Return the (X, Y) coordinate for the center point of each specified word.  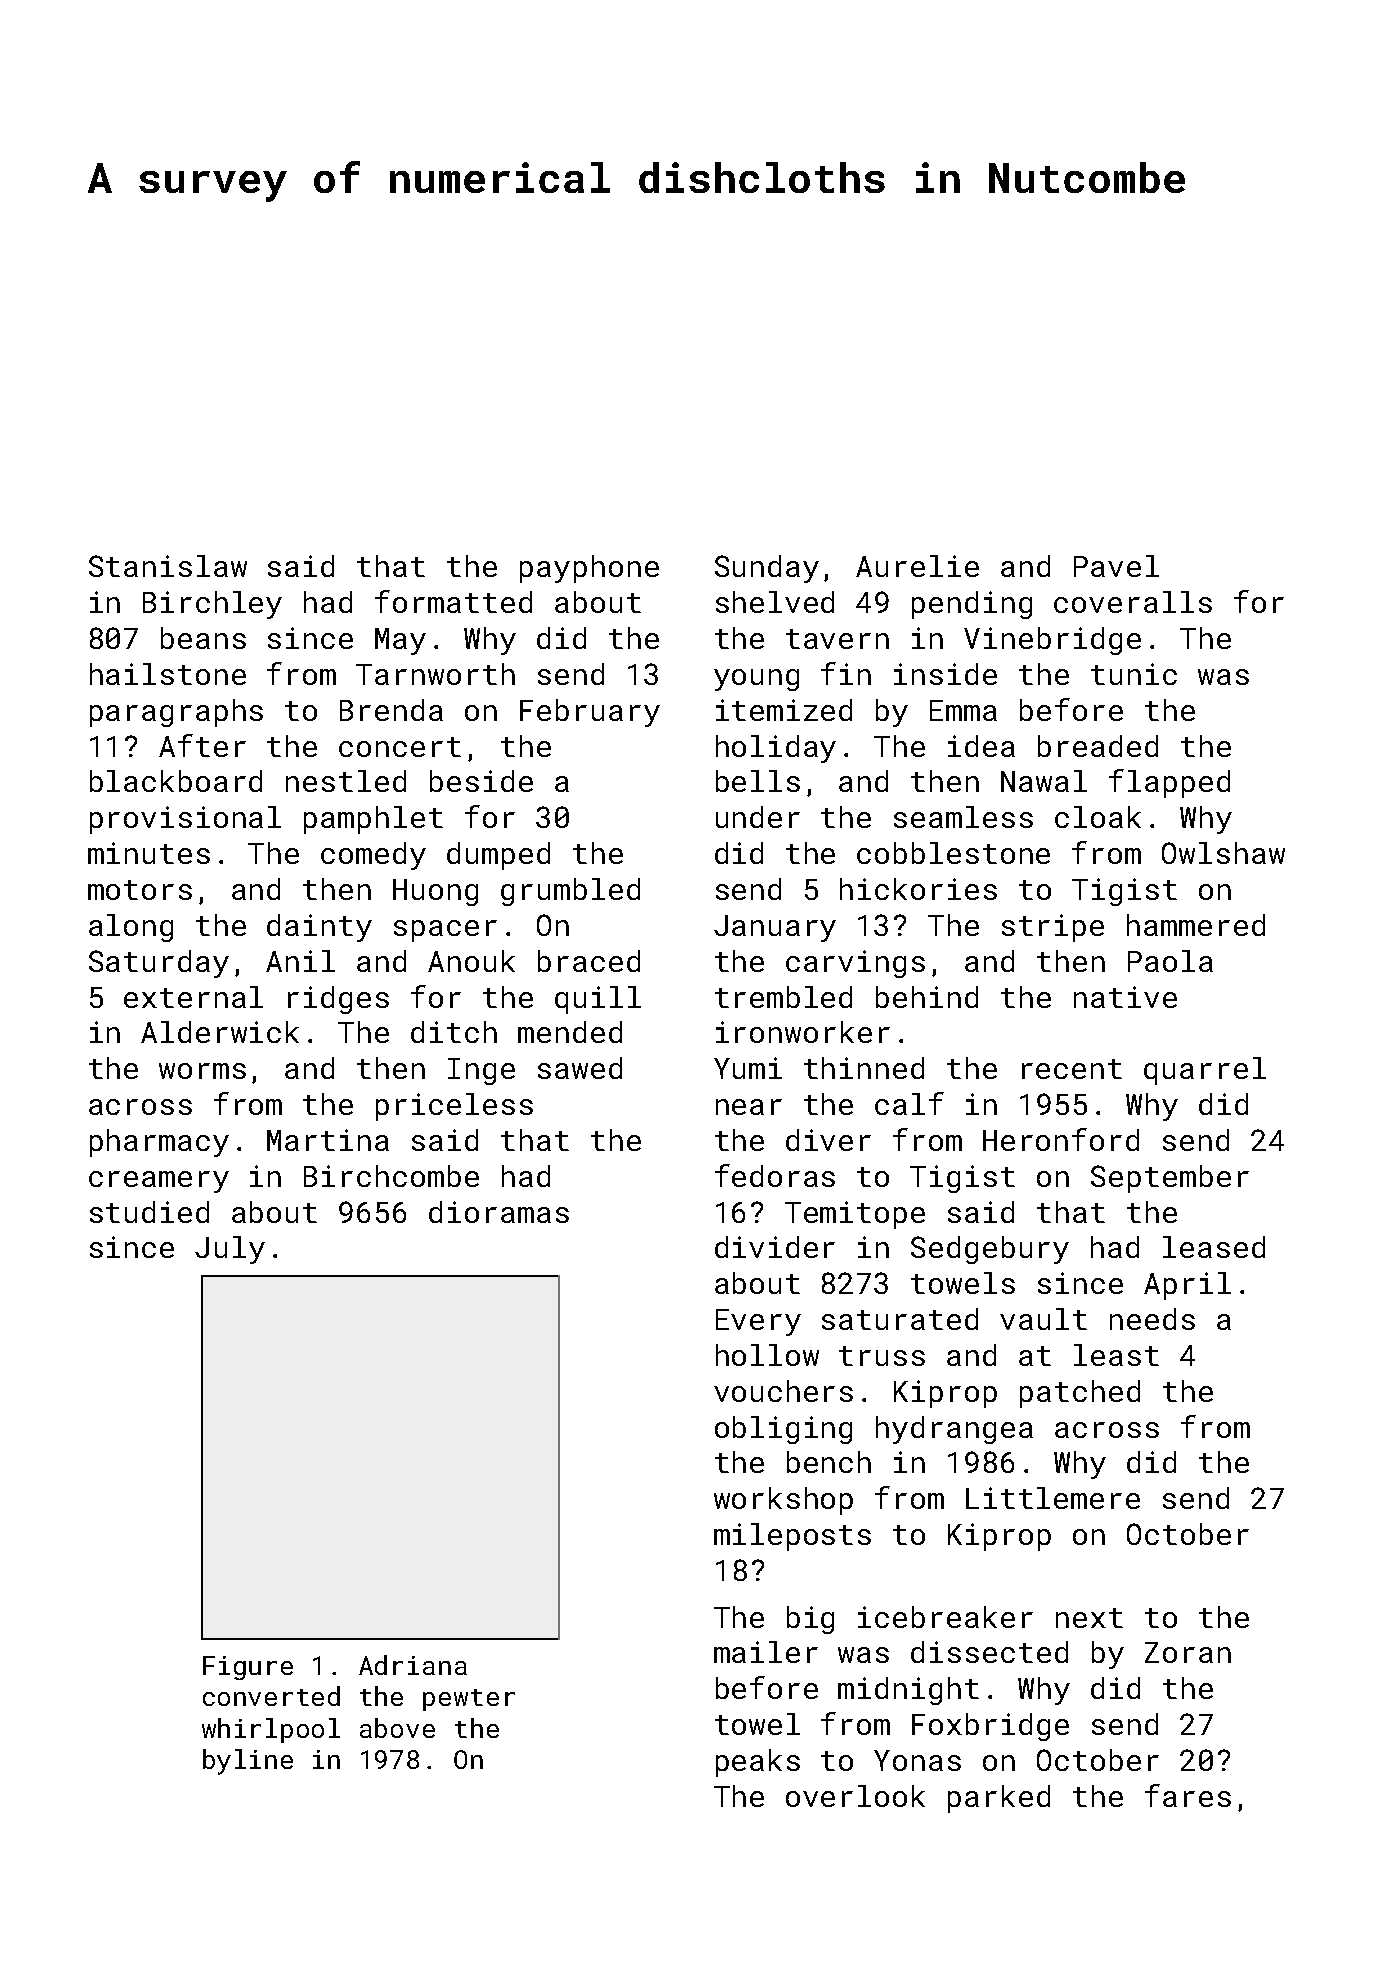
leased (1214, 1247)
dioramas (499, 1212)
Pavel (1116, 566)
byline (248, 1762)
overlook (855, 1796)
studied (149, 1212)
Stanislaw (168, 566)
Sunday (767, 569)
